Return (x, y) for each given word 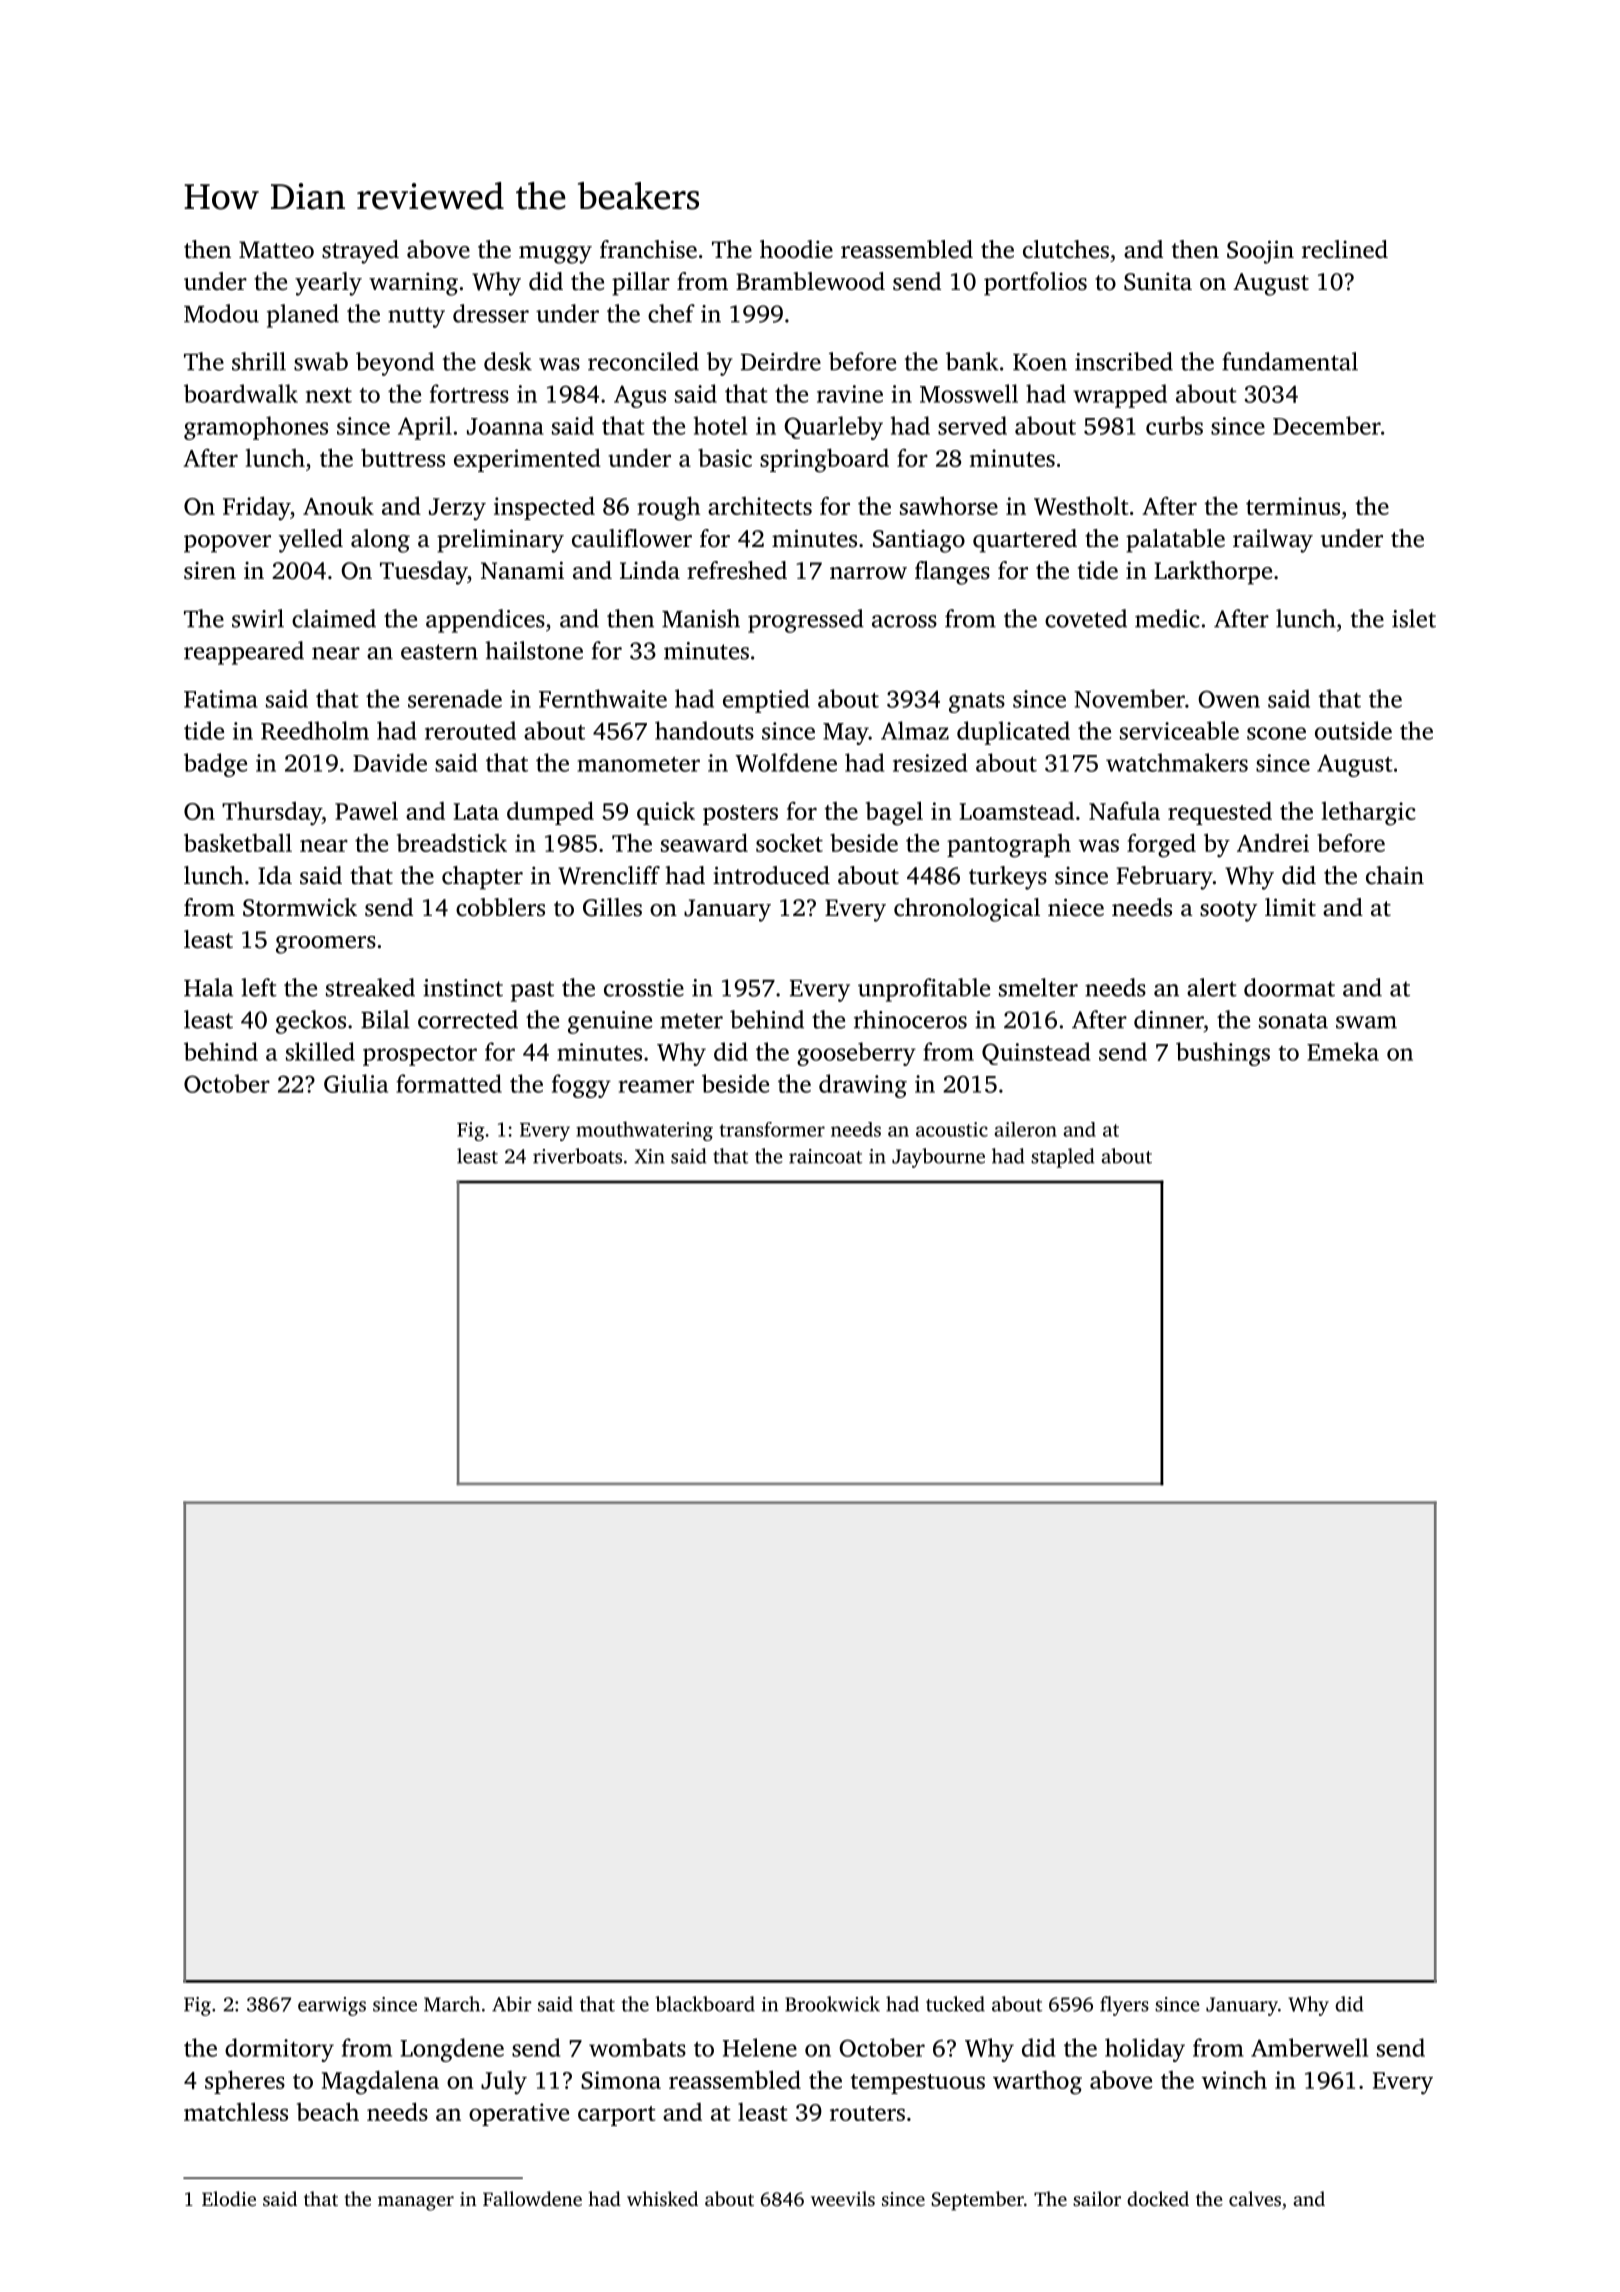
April (425, 428)
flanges (952, 573)
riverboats (577, 1156)
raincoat (825, 1156)
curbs (1174, 425)
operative (519, 2114)
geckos (311, 1022)
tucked (955, 2004)
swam (1366, 1022)
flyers (1124, 2006)
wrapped (1120, 396)
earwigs (332, 2006)
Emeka (1343, 1051)
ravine (850, 394)
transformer (772, 1129)
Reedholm (315, 730)
